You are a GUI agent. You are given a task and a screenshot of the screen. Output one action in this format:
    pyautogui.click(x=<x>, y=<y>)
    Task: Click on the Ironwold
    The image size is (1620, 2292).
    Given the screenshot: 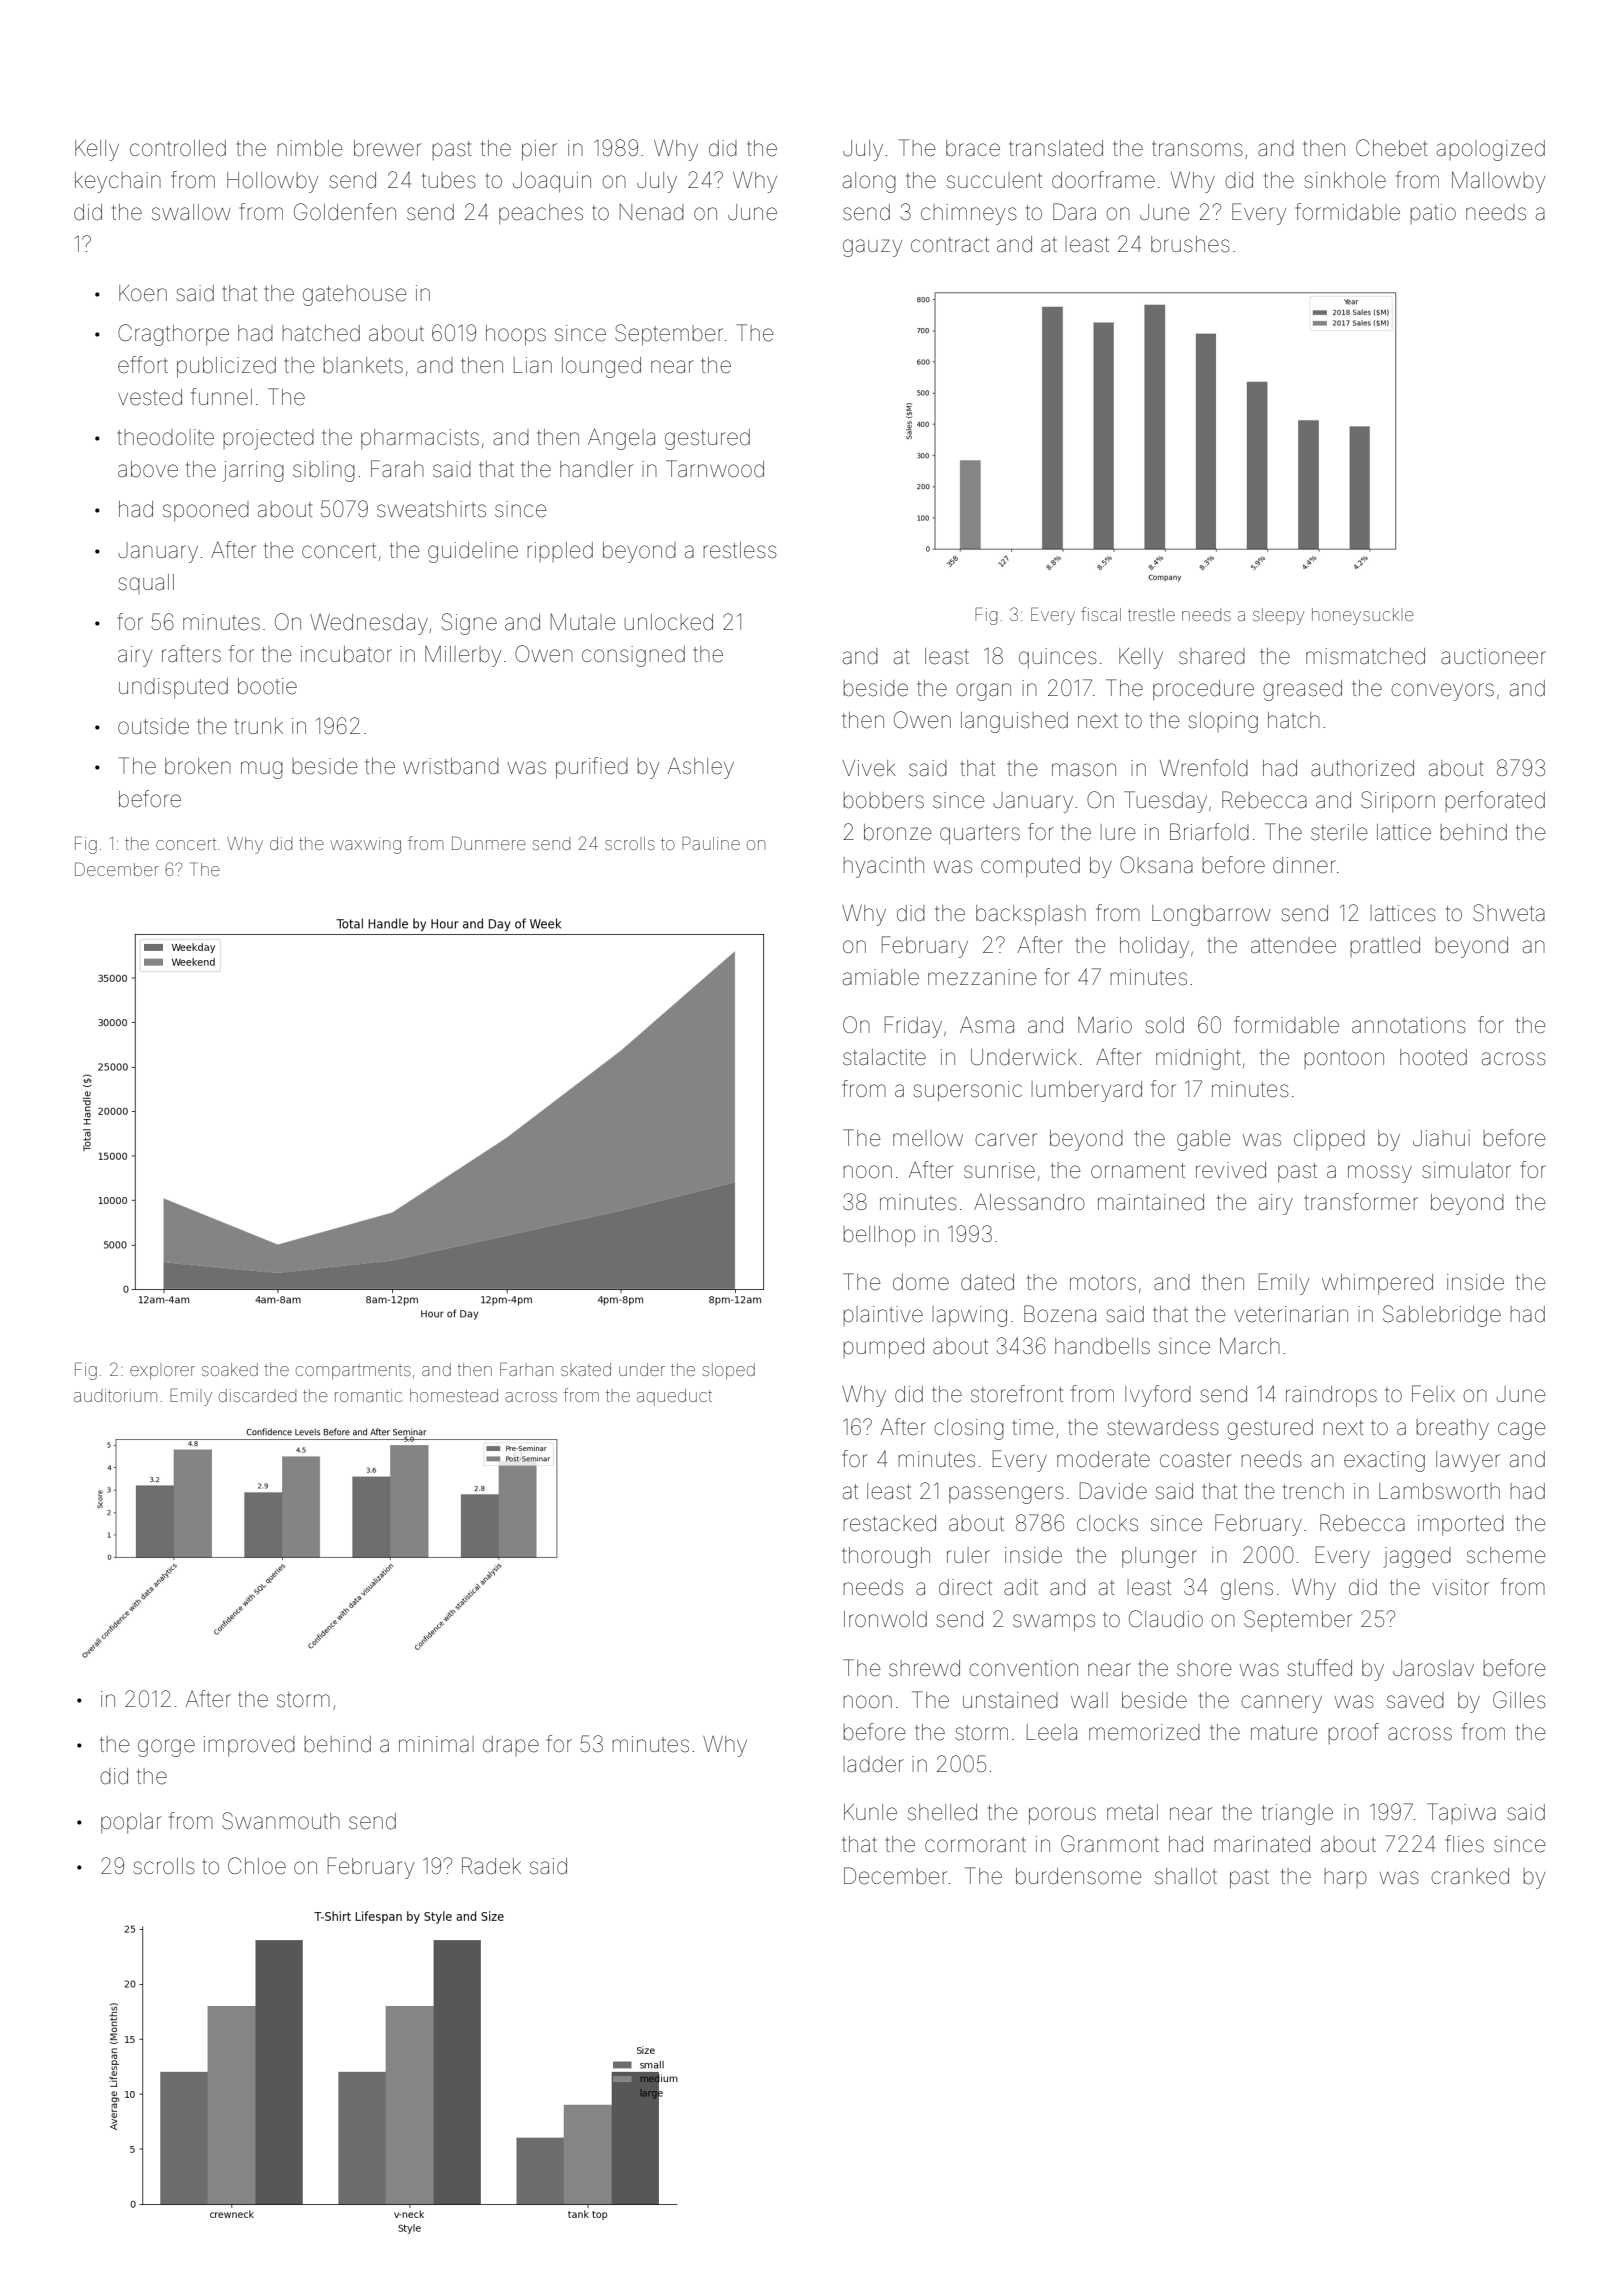 What is the action you would take?
    pyautogui.click(x=885, y=1619)
